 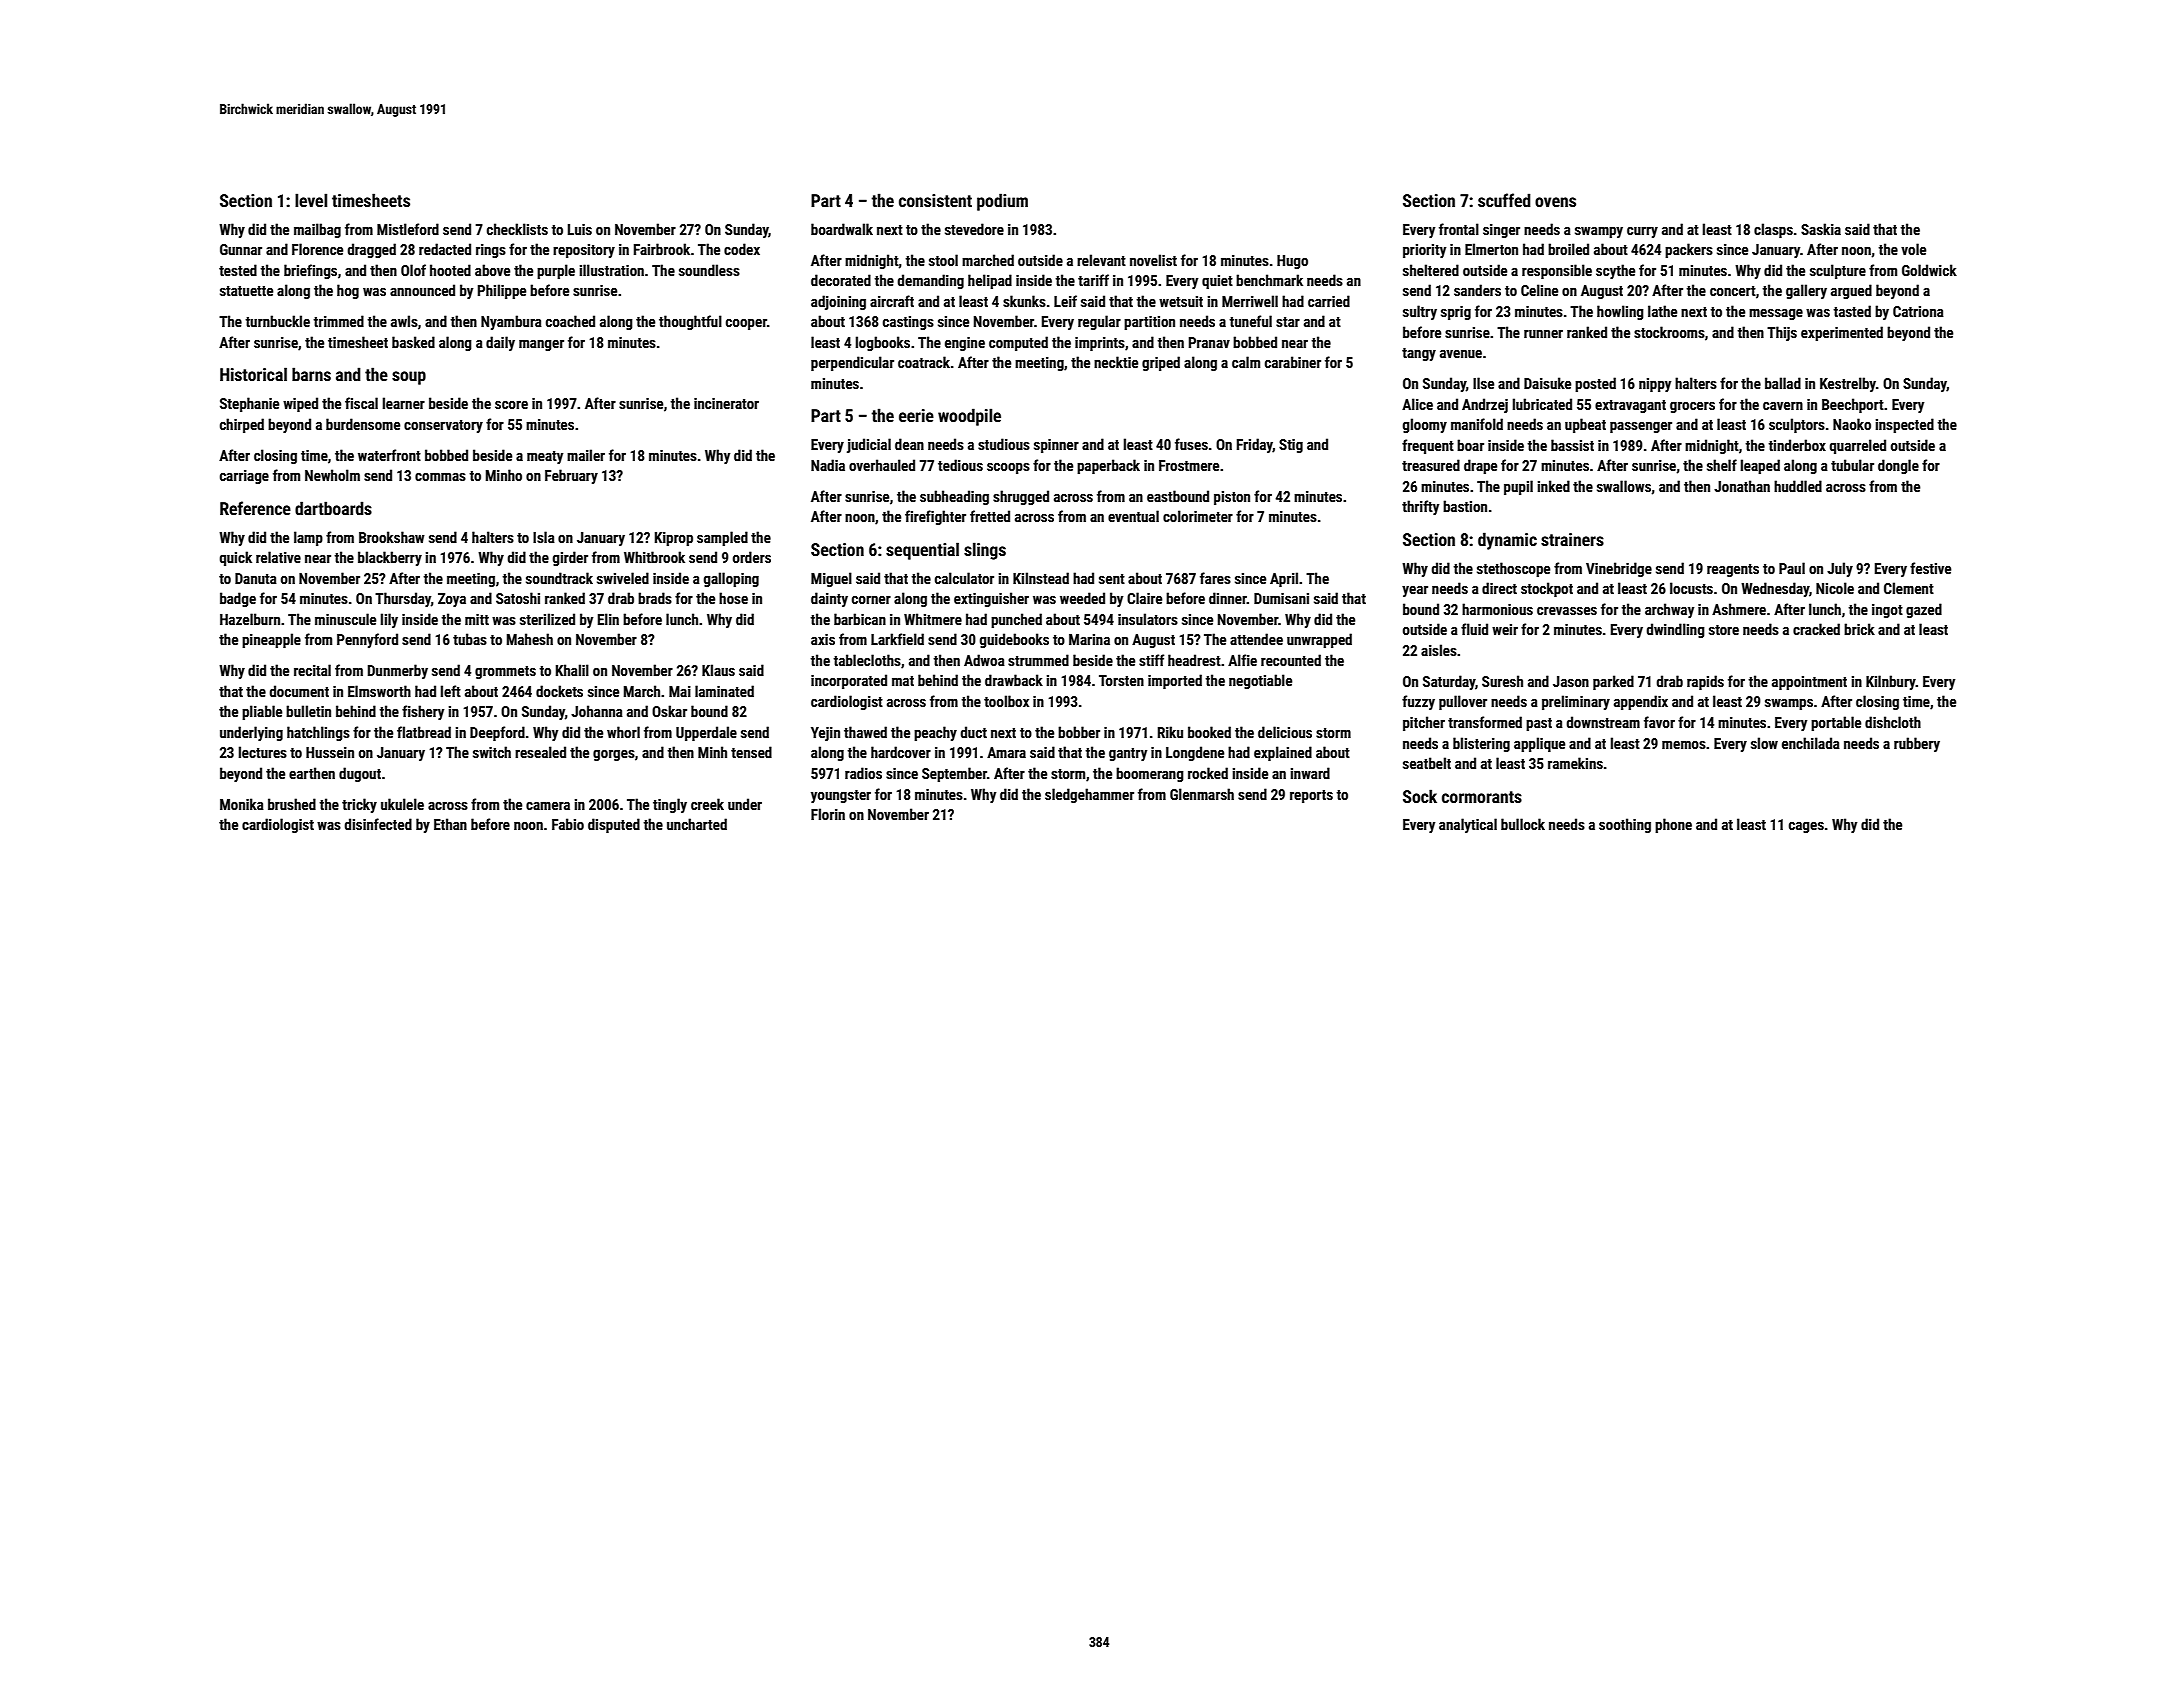 What do you see at coordinates (965, 344) in the screenshot?
I see `engine` at bounding box center [965, 344].
